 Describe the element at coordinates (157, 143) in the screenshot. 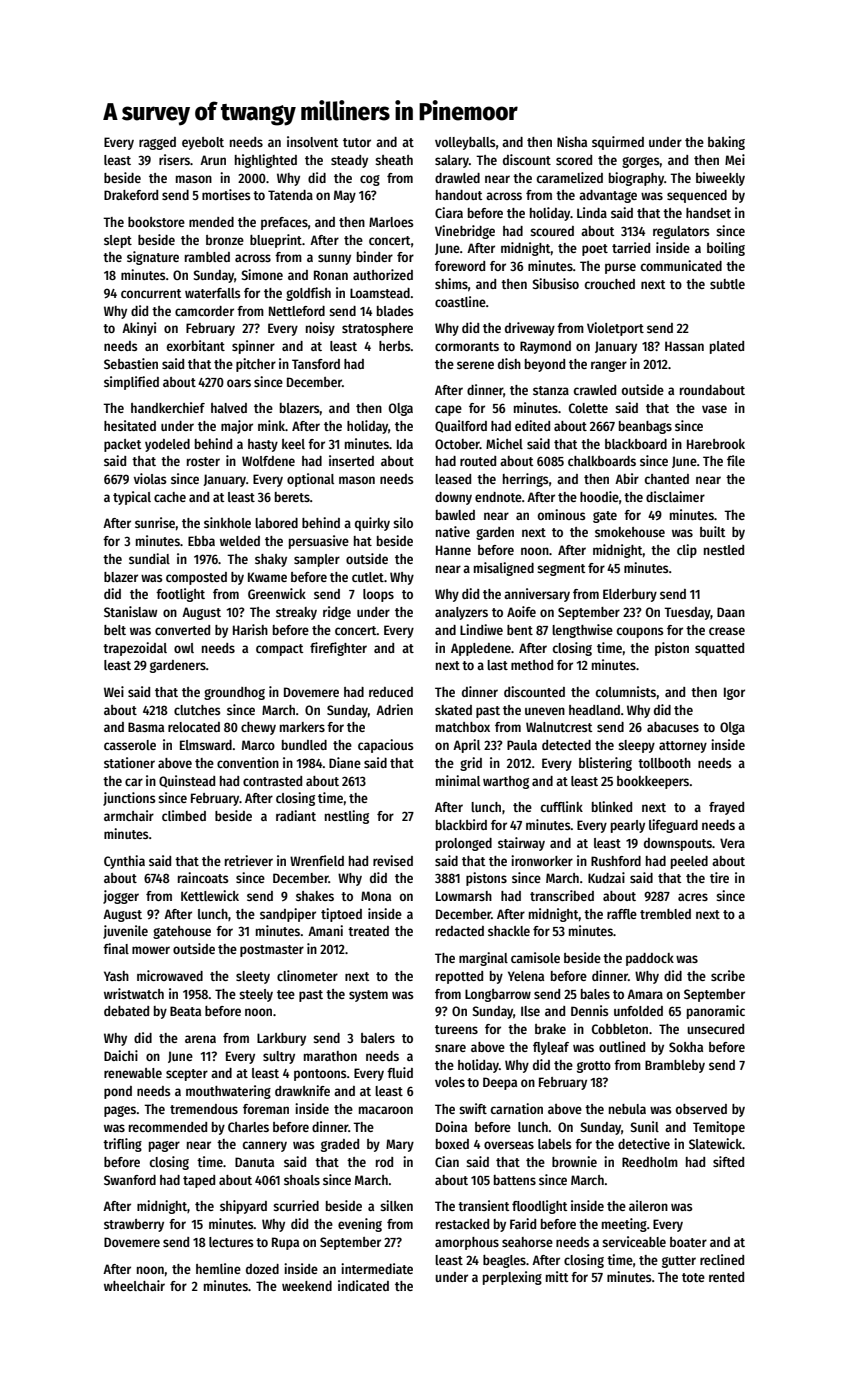

I see `ragged` at that location.
